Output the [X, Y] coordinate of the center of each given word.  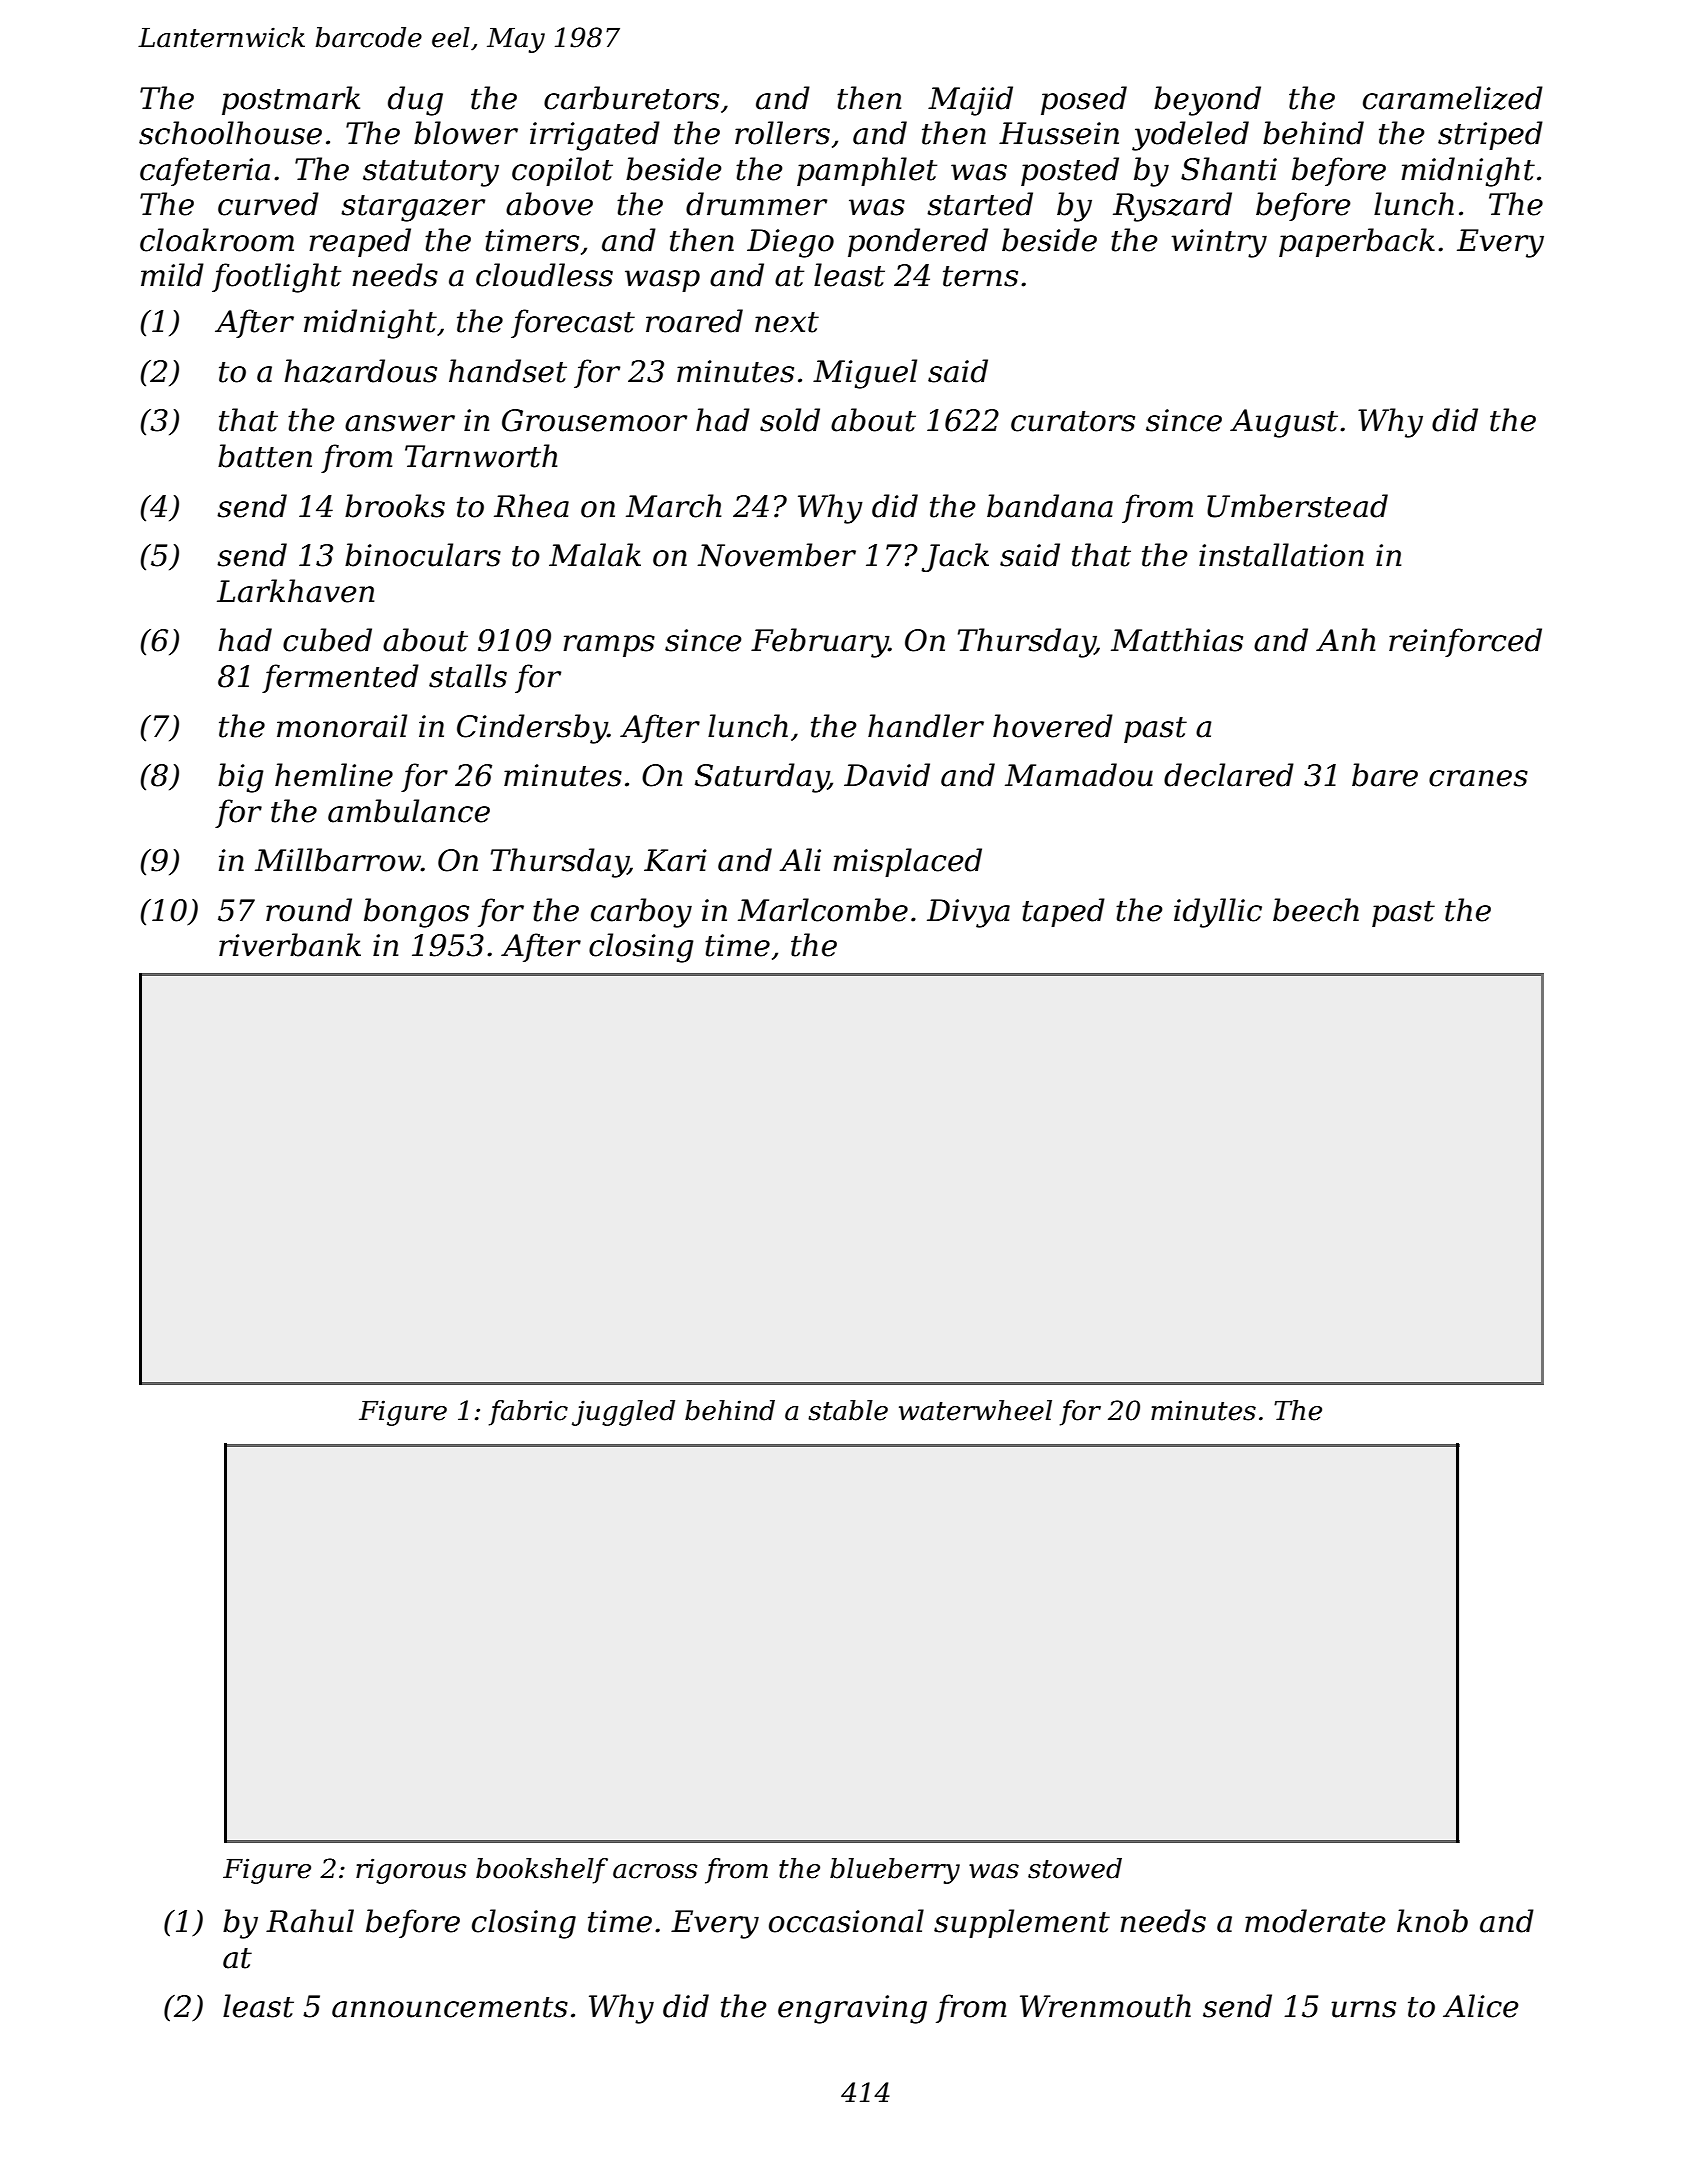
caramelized [1453, 98]
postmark [291, 100]
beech [1316, 910]
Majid [970, 101]
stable [848, 1410]
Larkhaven [295, 591]
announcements [450, 2007]
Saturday [762, 778]
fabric [528, 1413]
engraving [852, 2009]
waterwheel [975, 1410]
